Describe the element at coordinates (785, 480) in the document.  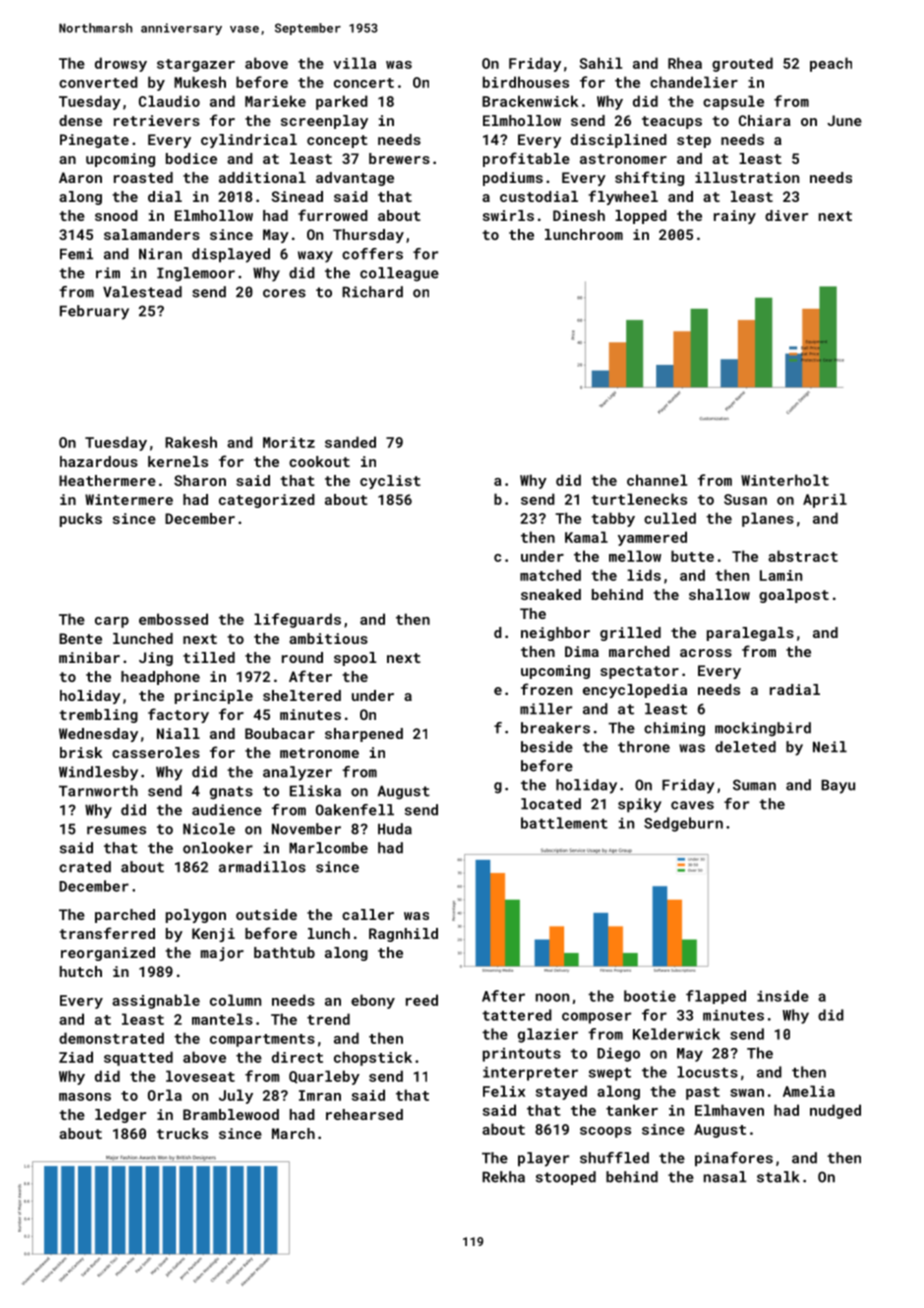
I see `Winterholt` at that location.
